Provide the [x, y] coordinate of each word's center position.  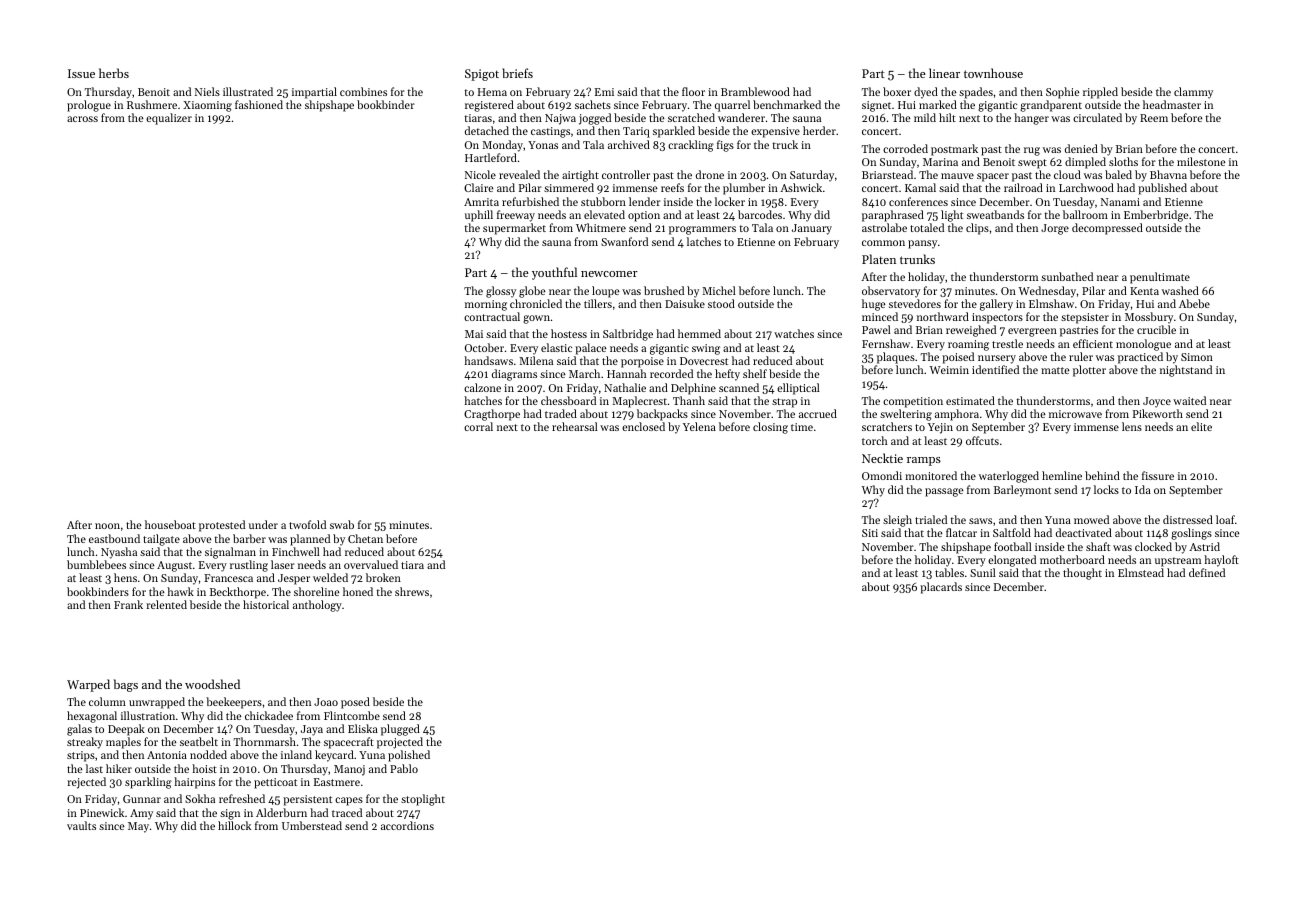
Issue [81, 73]
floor [693, 91]
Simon [1197, 357]
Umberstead [312, 825]
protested [222, 526]
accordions [407, 825]
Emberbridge [1156, 216]
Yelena [699, 426]
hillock [234, 825]
